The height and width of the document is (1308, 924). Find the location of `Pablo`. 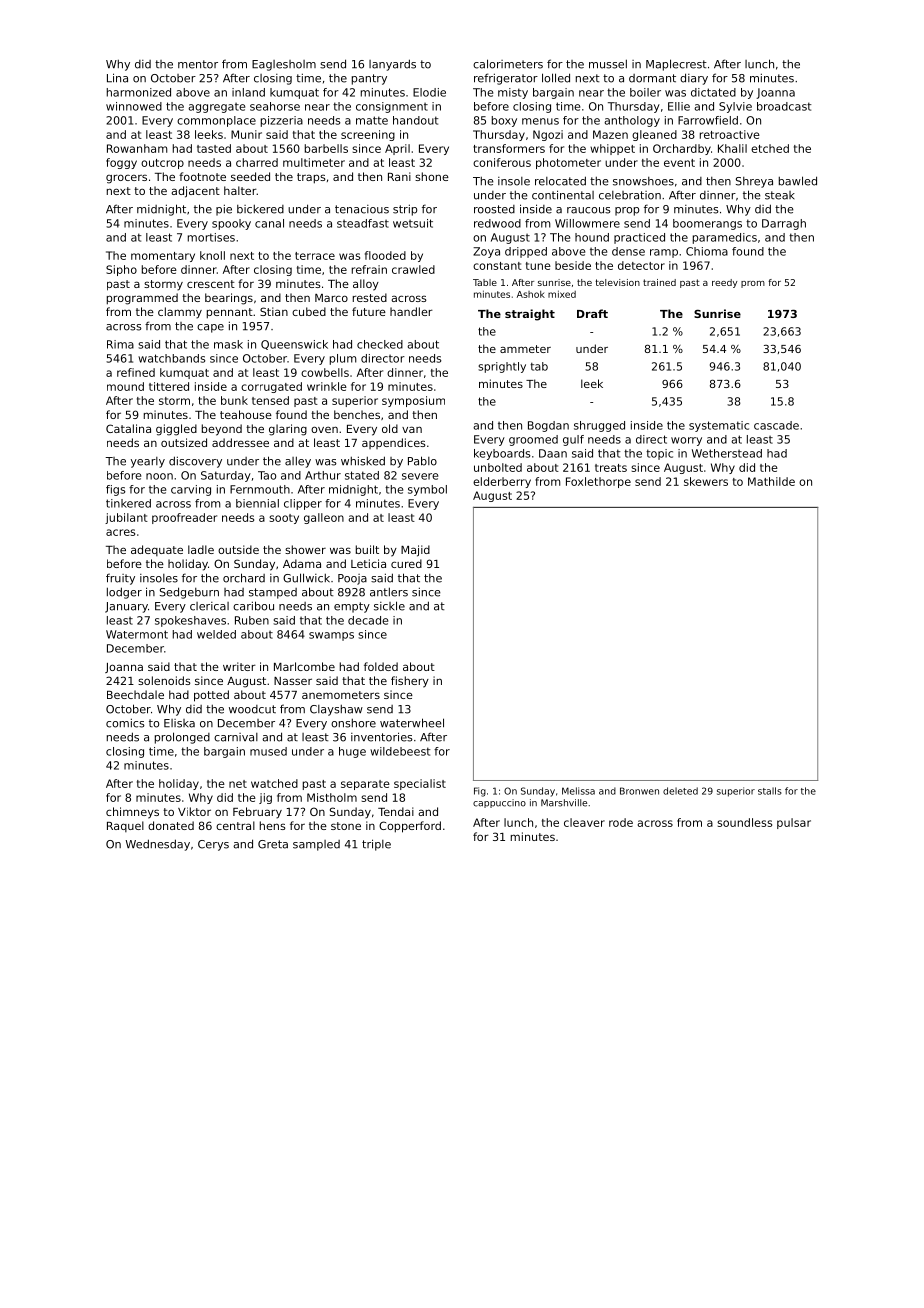

Pablo is located at coordinates (422, 461).
